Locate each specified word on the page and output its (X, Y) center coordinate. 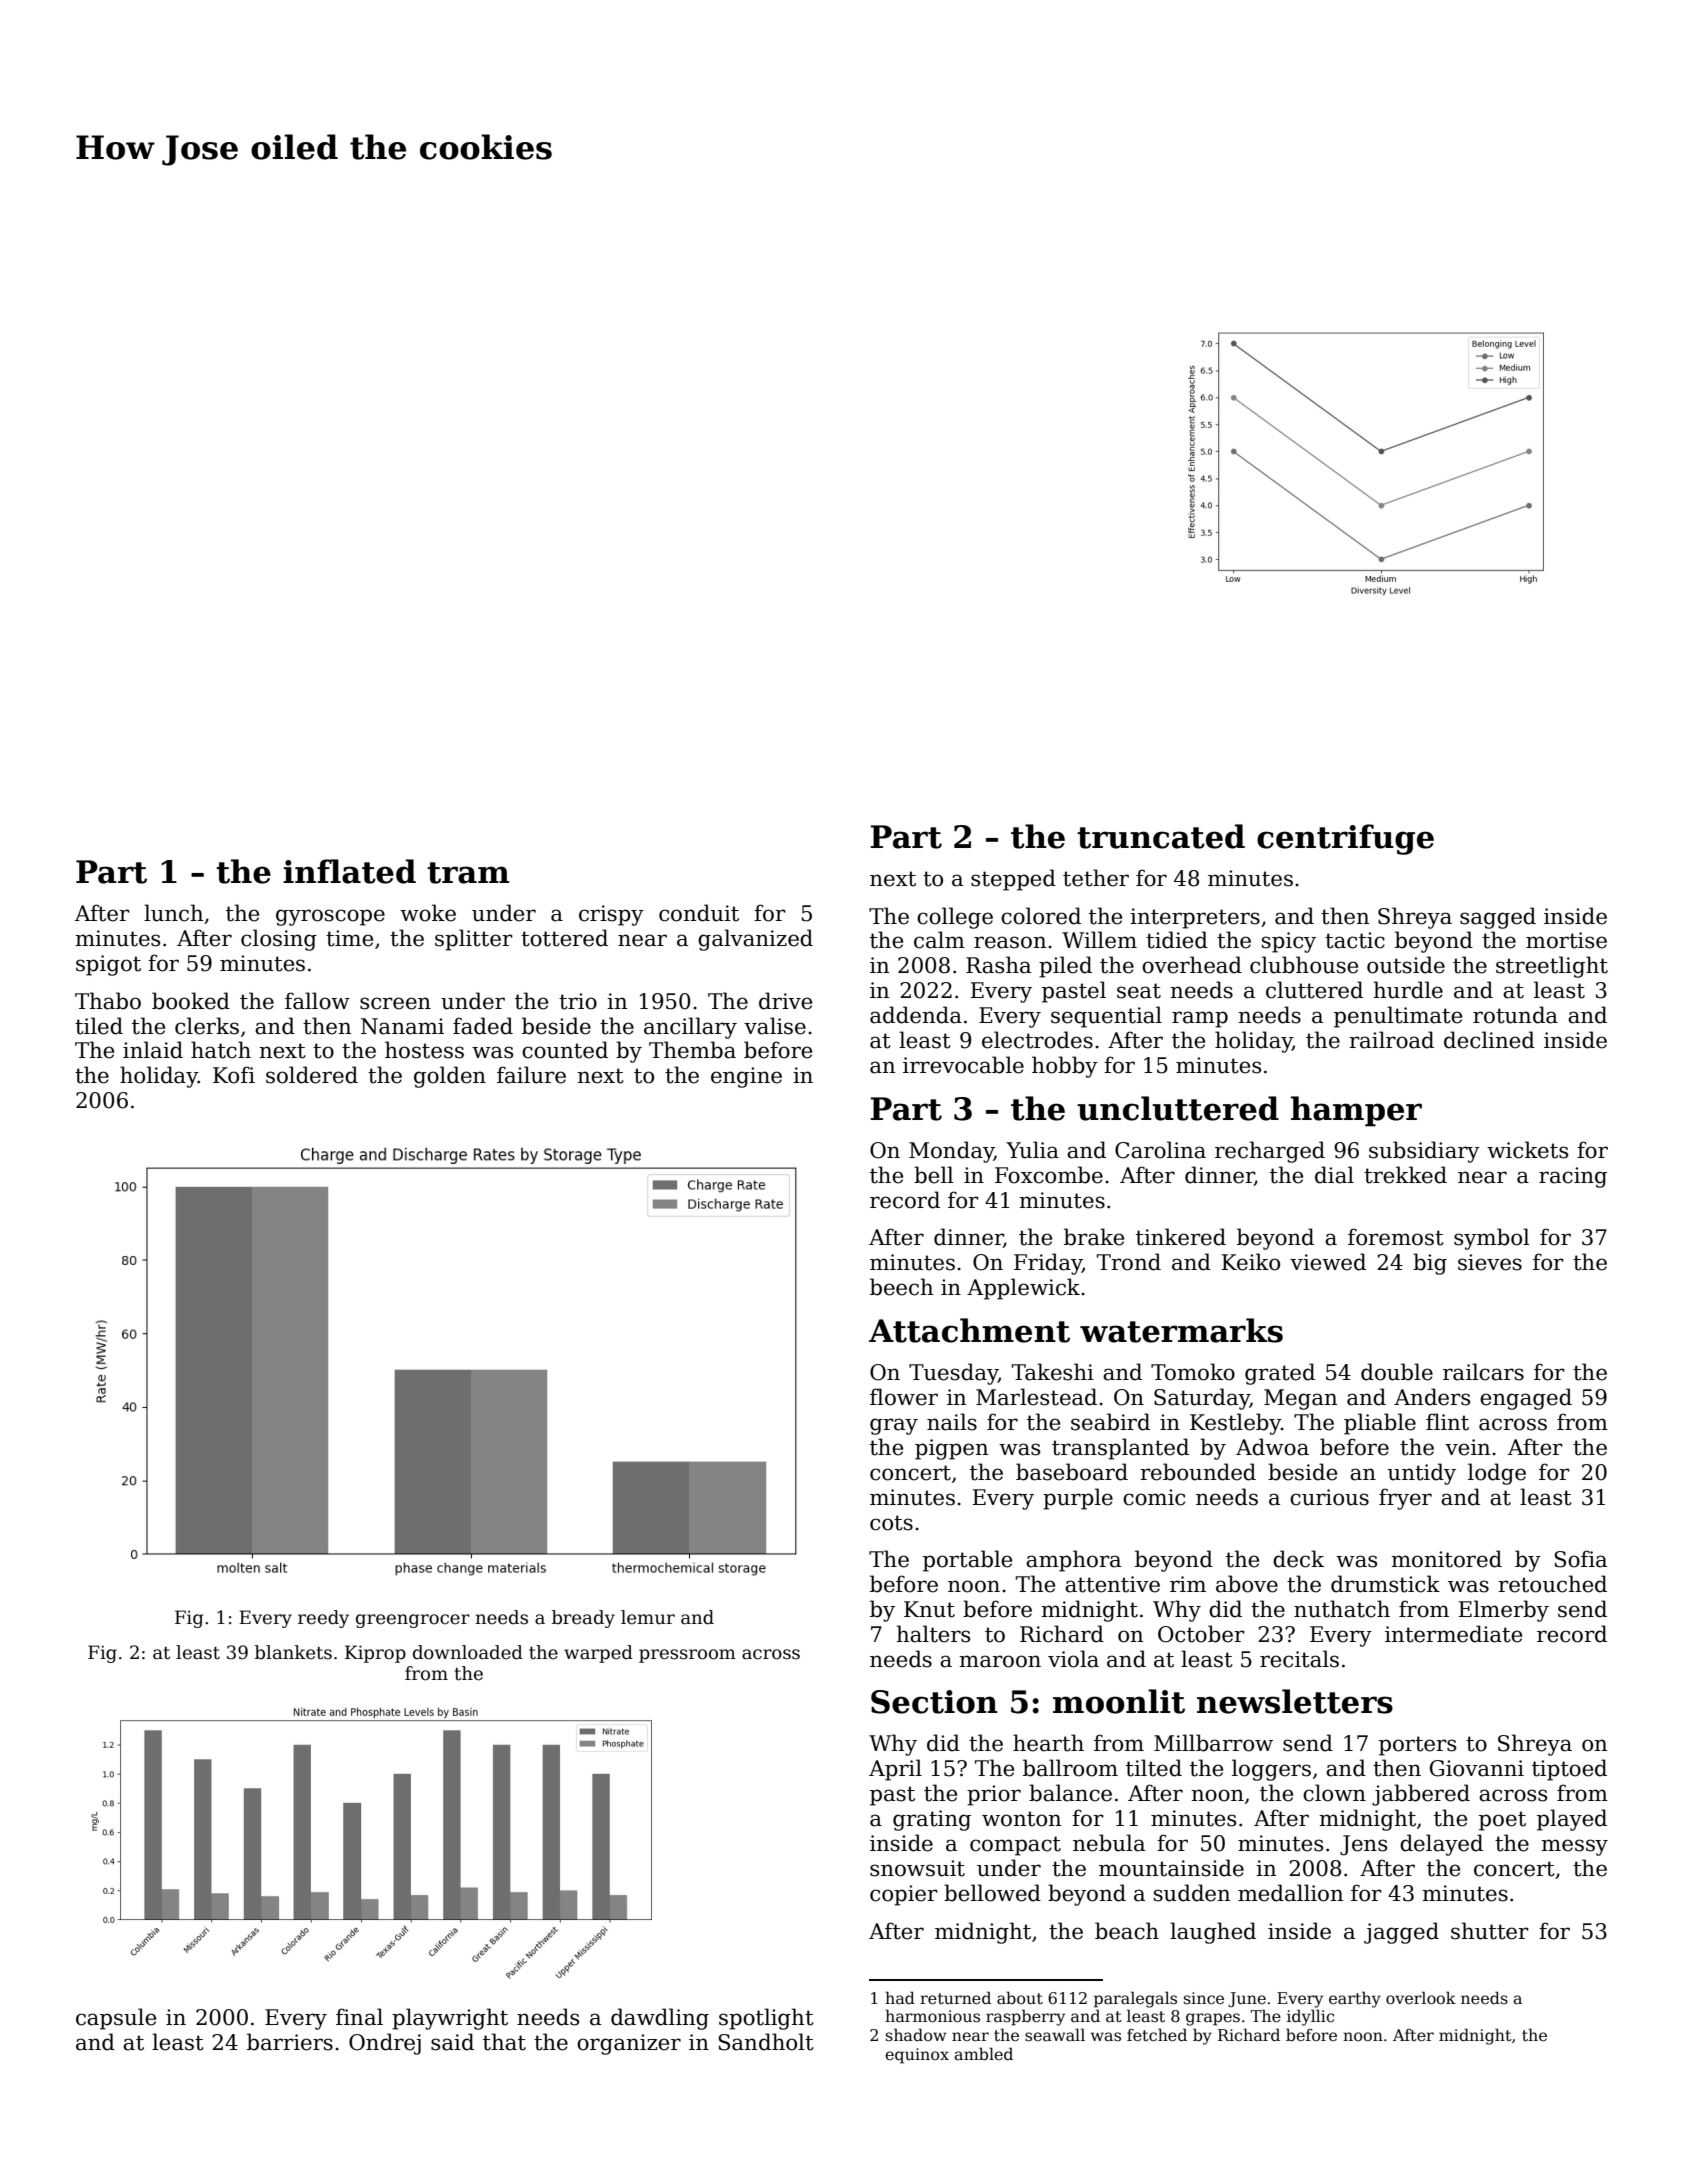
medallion (1290, 1893)
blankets (293, 1652)
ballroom (1070, 1768)
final (359, 2017)
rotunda (1515, 1015)
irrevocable (963, 1065)
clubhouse (1304, 965)
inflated (349, 871)
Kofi (234, 1075)
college (955, 918)
